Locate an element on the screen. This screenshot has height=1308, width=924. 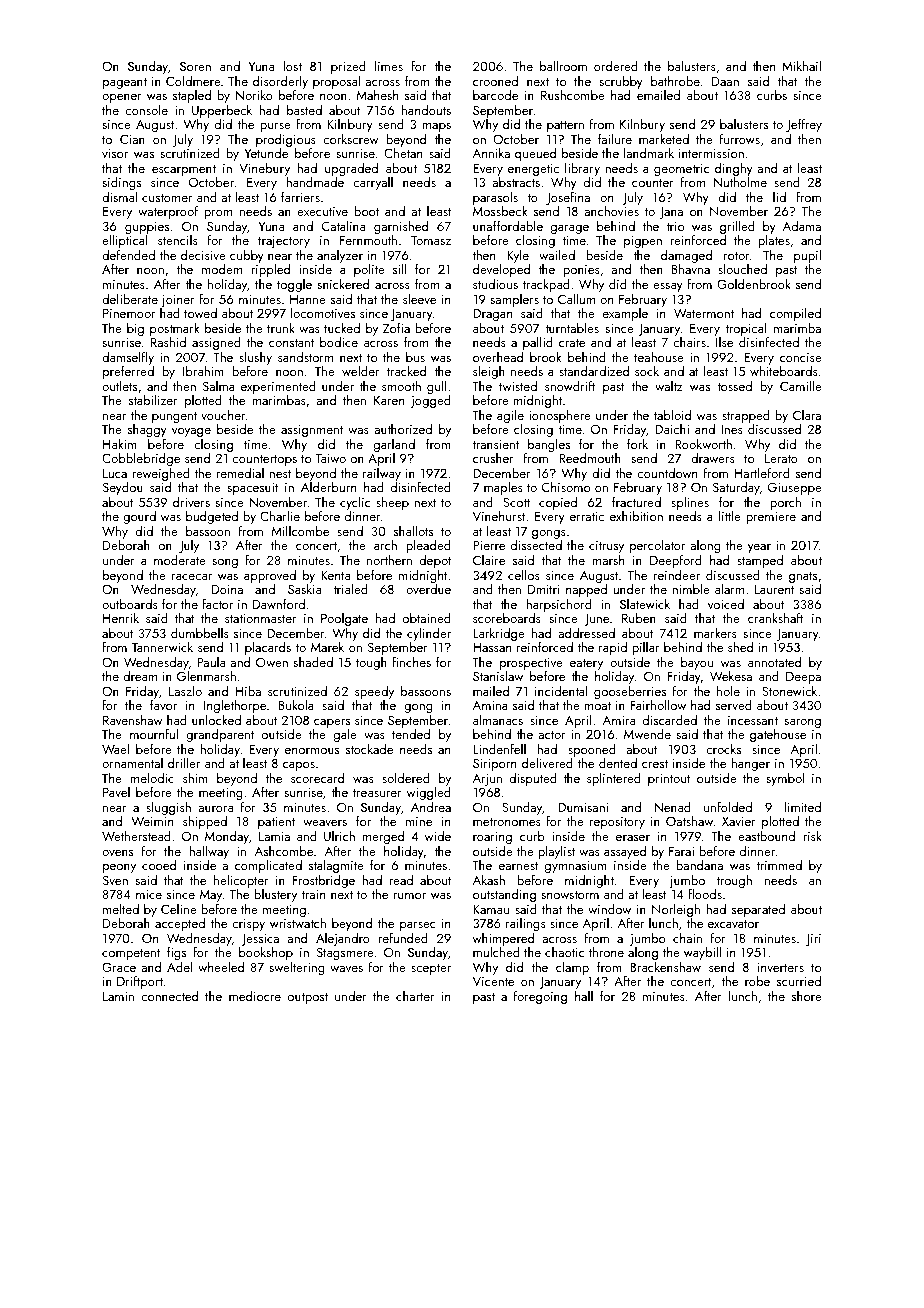
accepted is located at coordinates (180, 924).
